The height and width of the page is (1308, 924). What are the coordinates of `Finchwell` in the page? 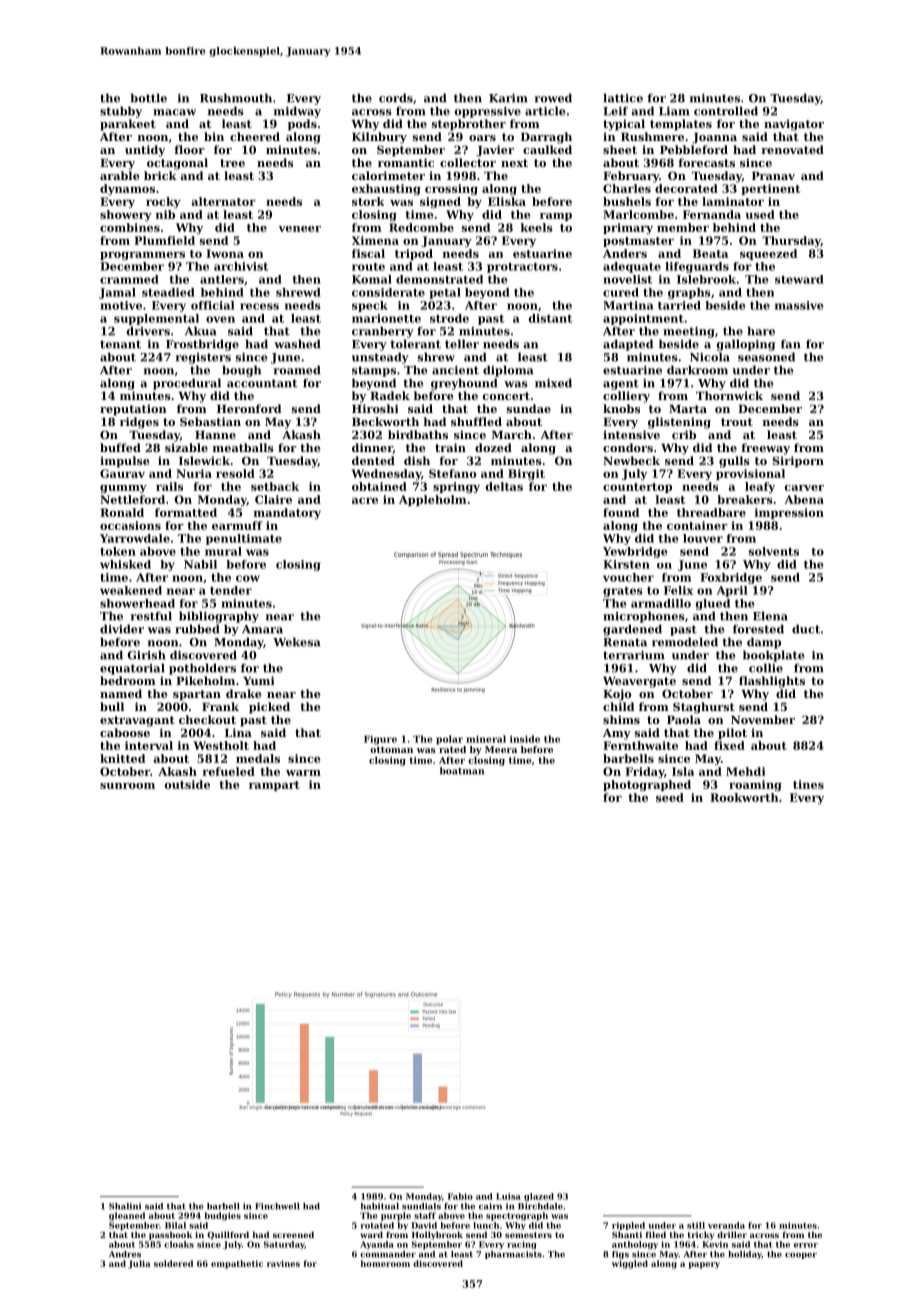 It's located at (277, 1206).
